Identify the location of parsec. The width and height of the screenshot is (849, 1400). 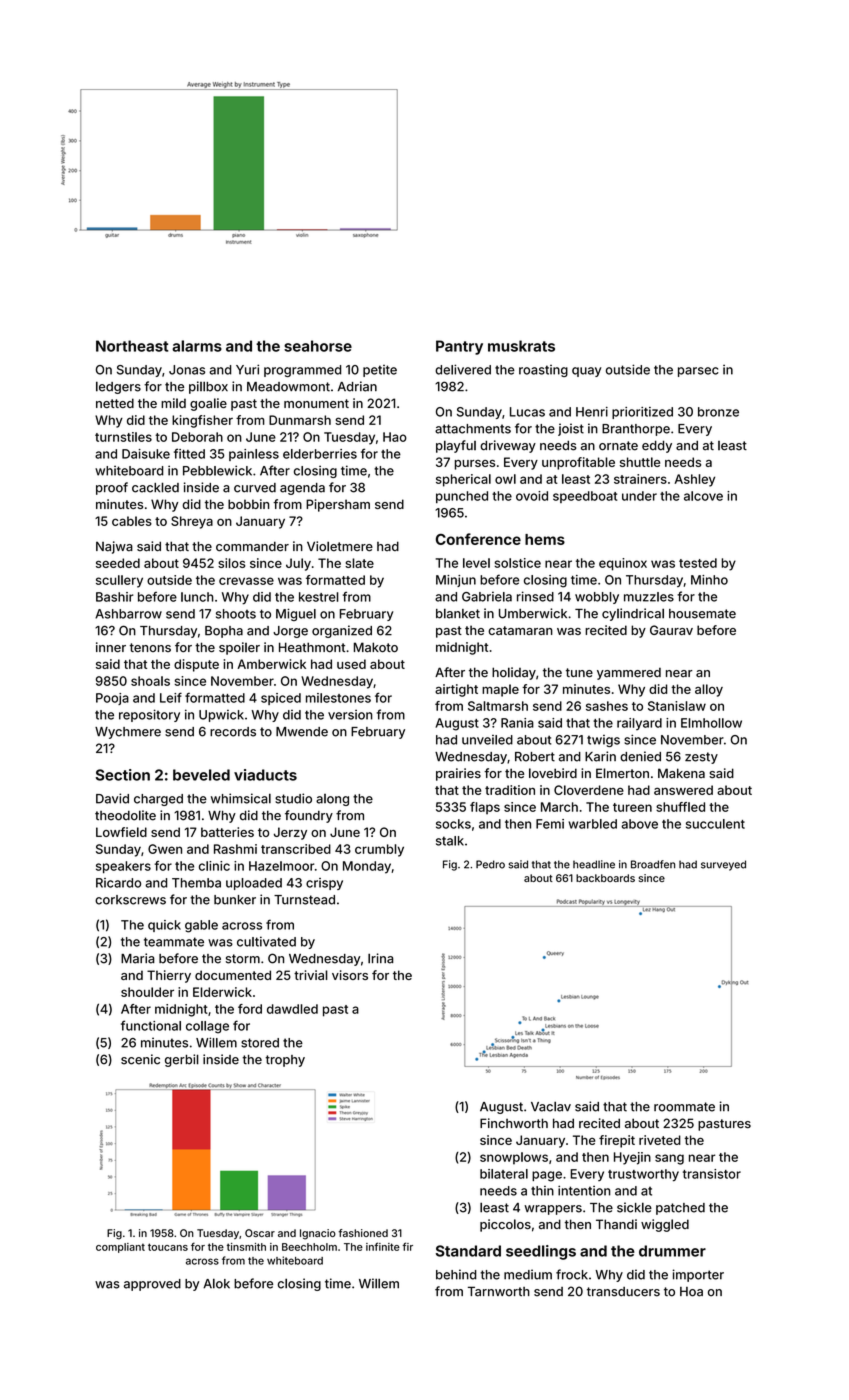
(698, 372).
